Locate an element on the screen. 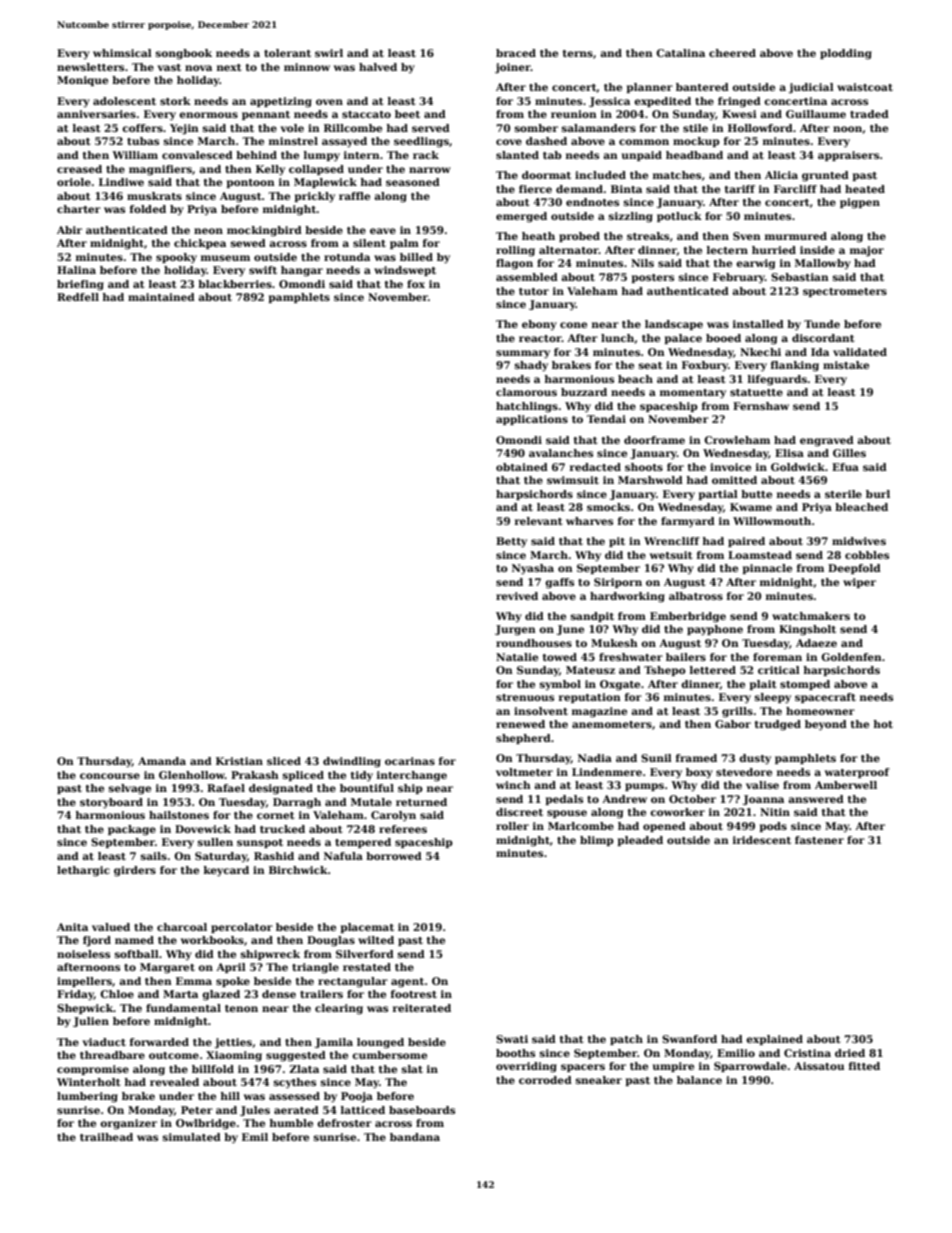 This screenshot has height=1233, width=952. agent is located at coordinates (407, 983).
